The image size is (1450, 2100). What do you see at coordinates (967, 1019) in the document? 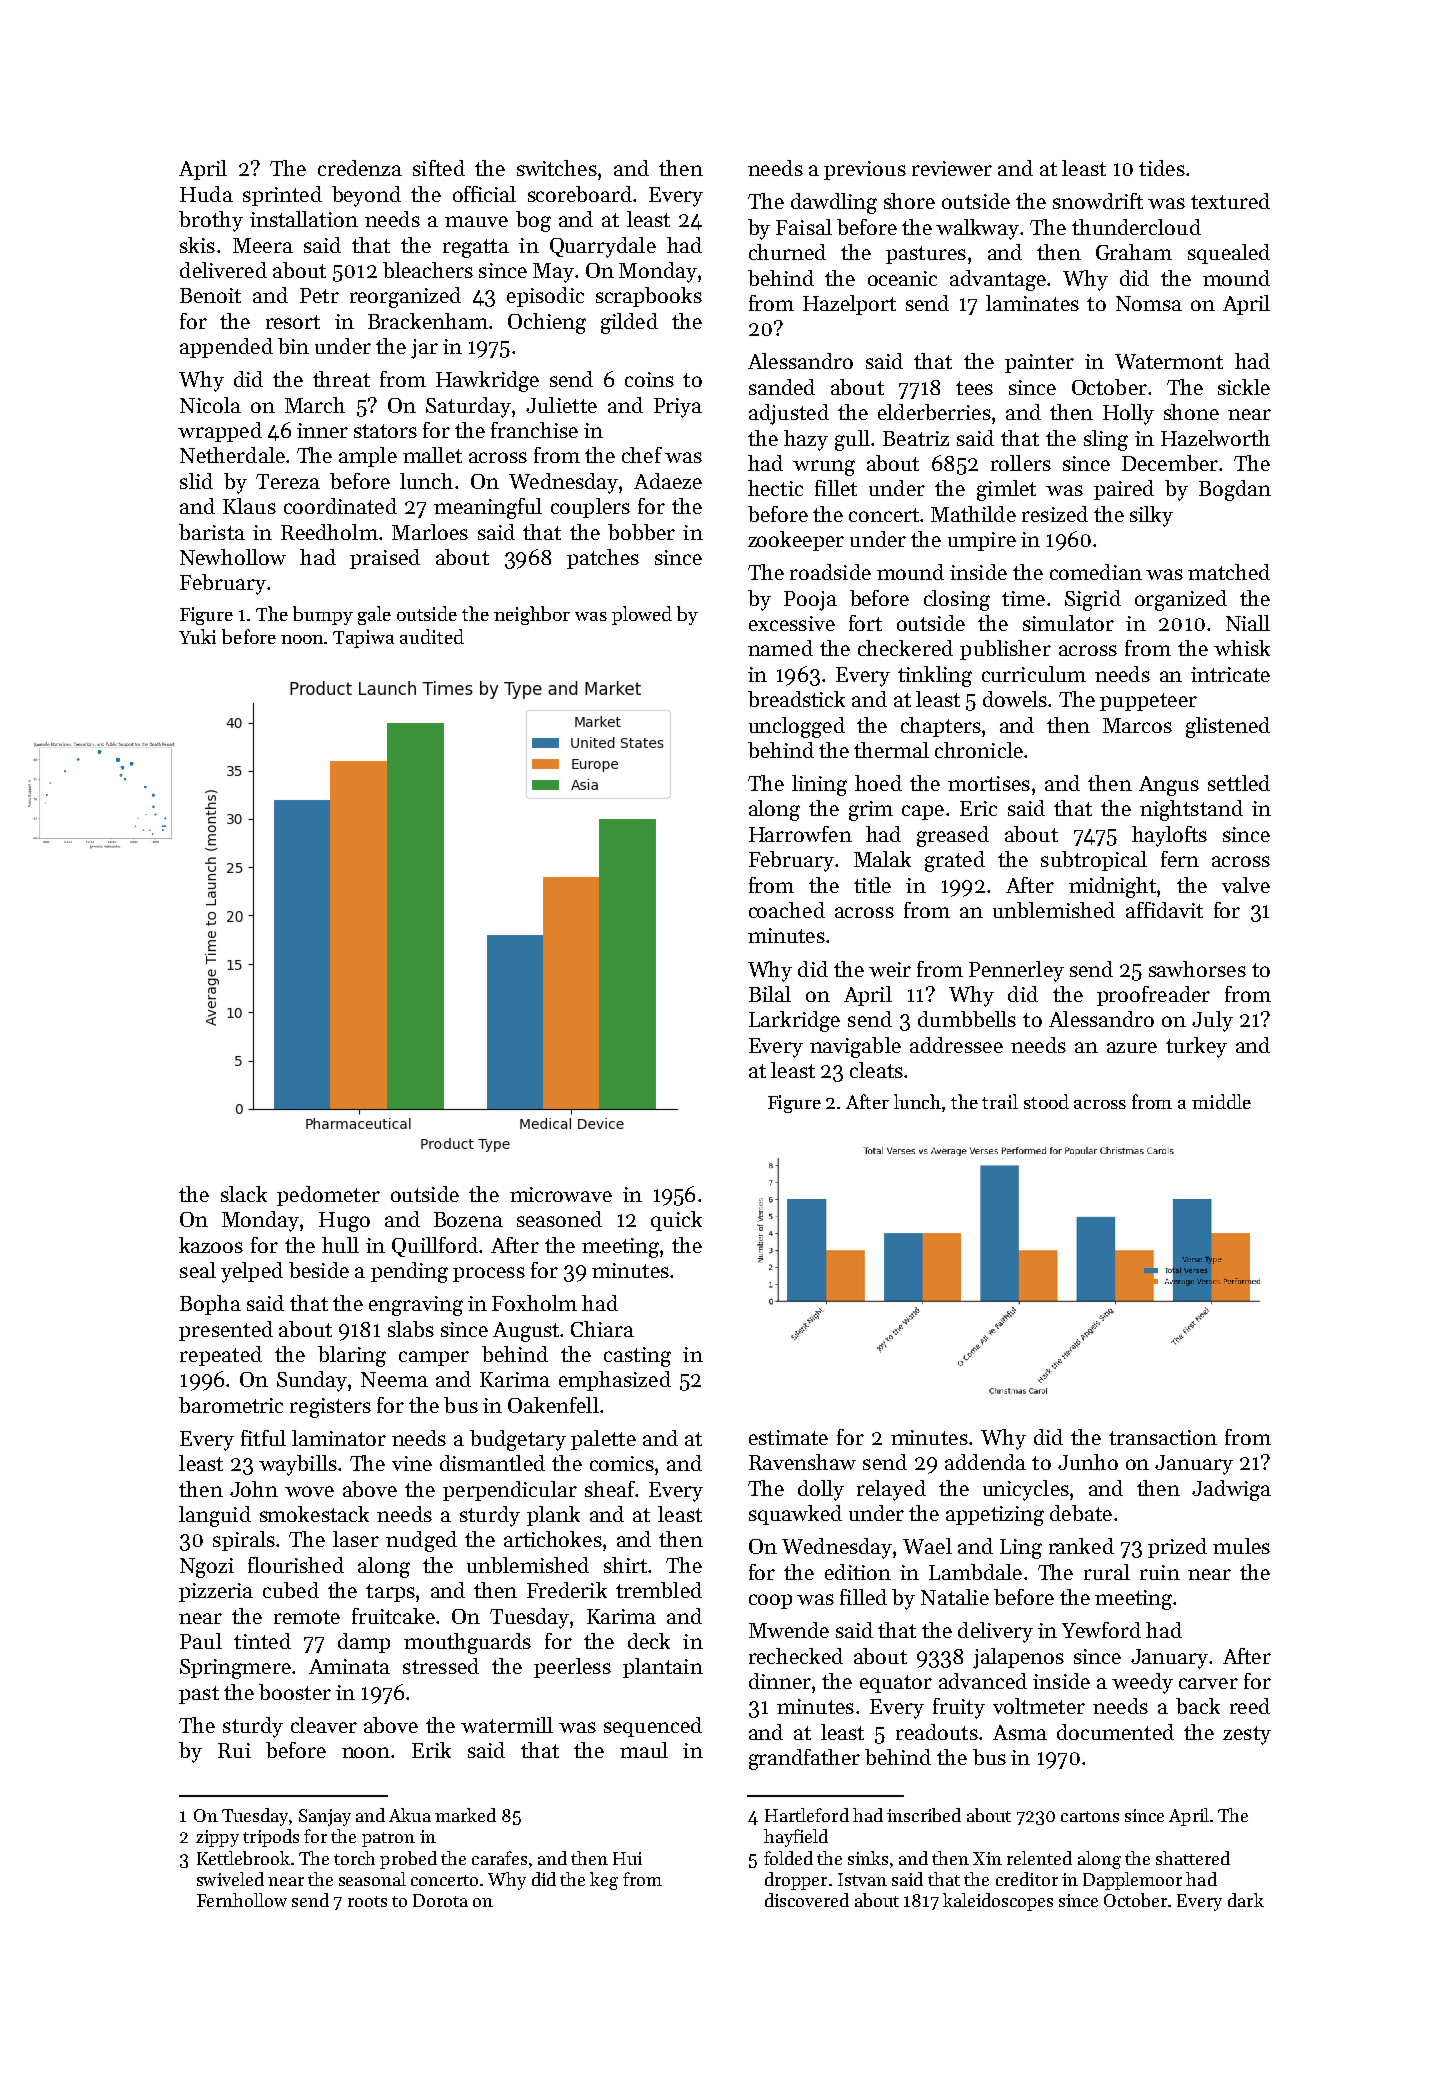
I see `dumbbells` at bounding box center [967, 1019].
